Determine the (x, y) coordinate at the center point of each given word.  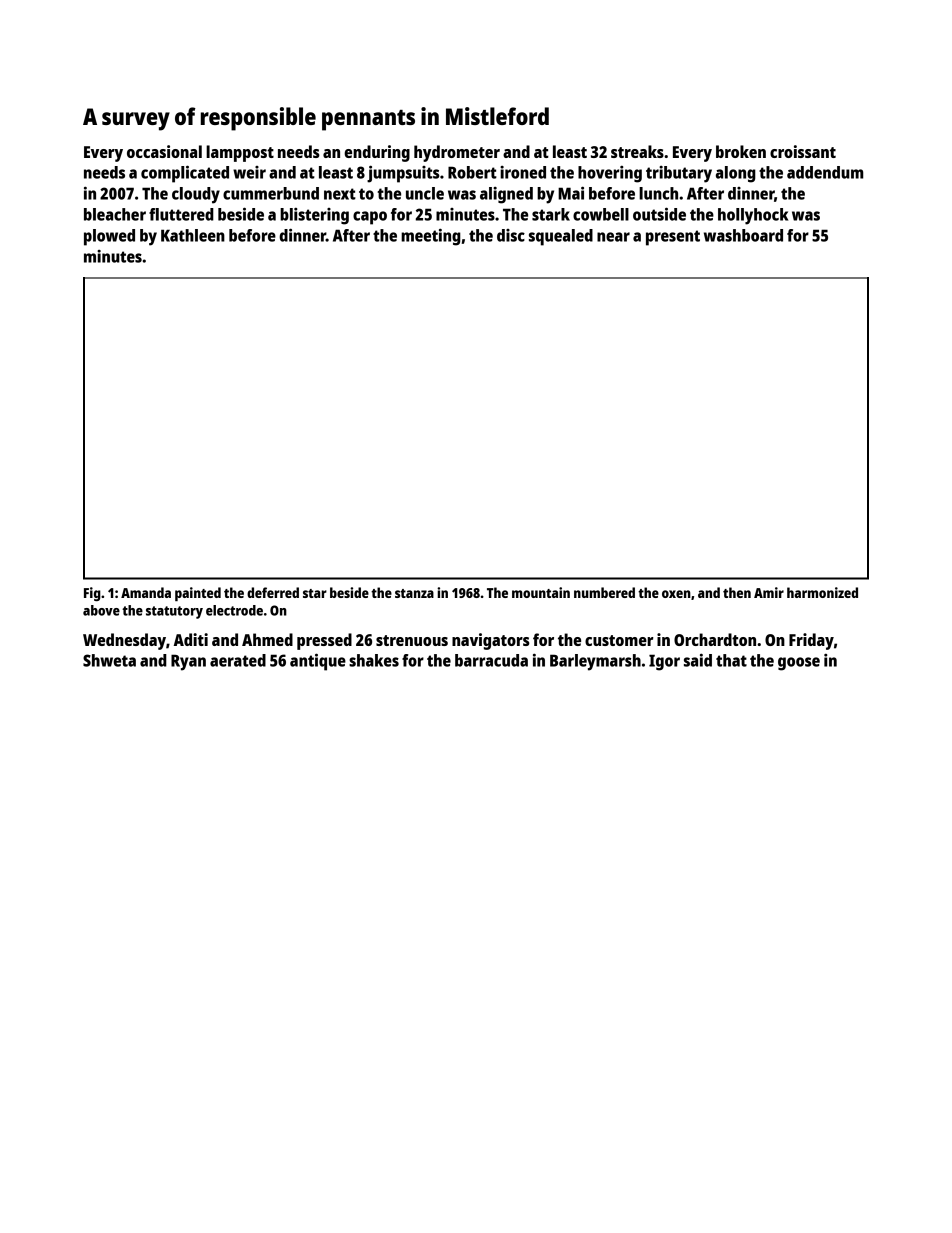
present (673, 238)
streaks (637, 151)
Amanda (146, 592)
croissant (803, 151)
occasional (164, 151)
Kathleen (193, 235)
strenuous (412, 640)
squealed (561, 237)
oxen (676, 594)
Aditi (191, 639)
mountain (541, 592)
